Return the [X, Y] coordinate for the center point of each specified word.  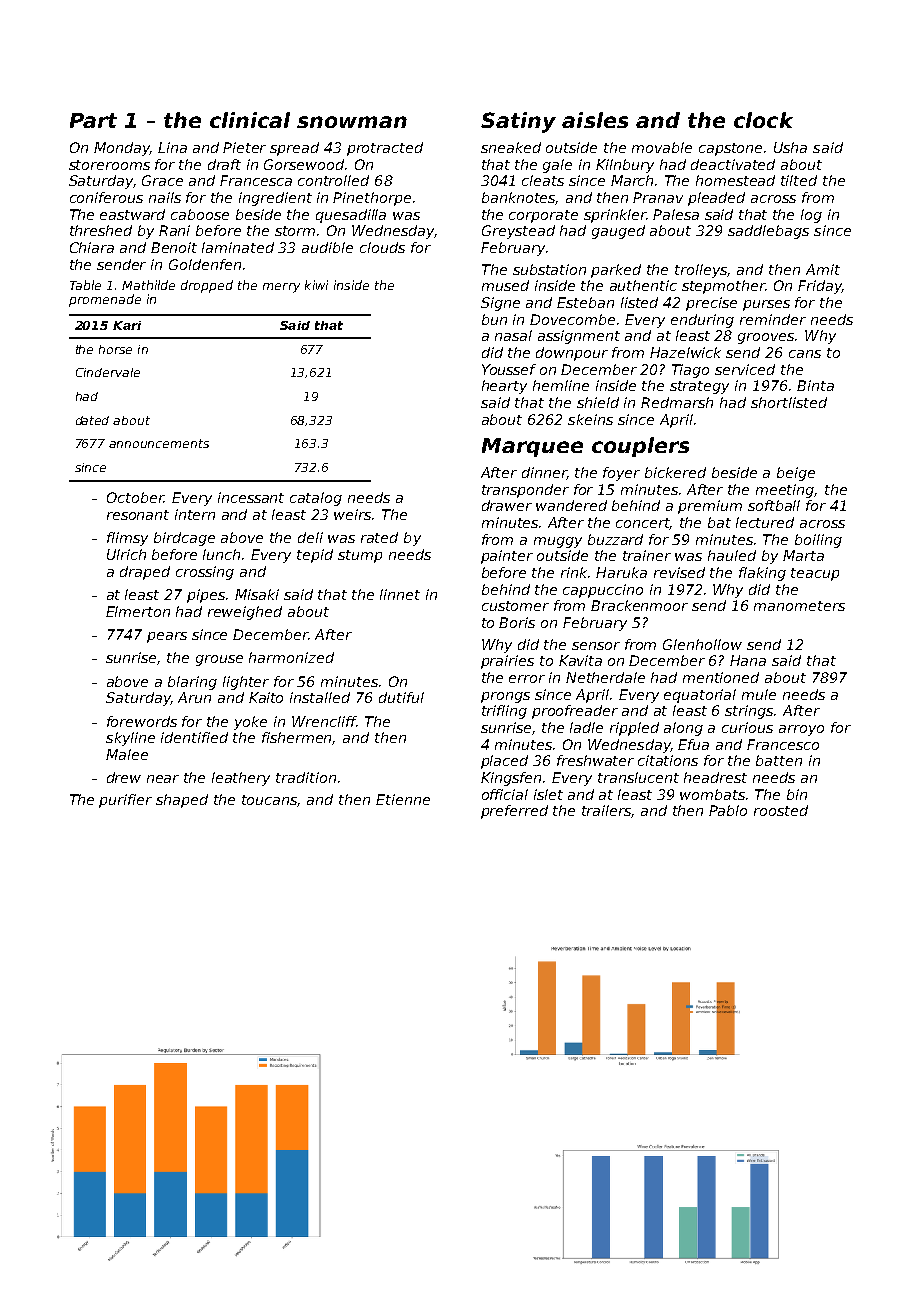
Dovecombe [572, 319]
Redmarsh [677, 402]
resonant [138, 515]
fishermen [297, 738]
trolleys [701, 271]
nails [165, 197]
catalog [316, 499]
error [527, 679]
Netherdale [605, 677]
